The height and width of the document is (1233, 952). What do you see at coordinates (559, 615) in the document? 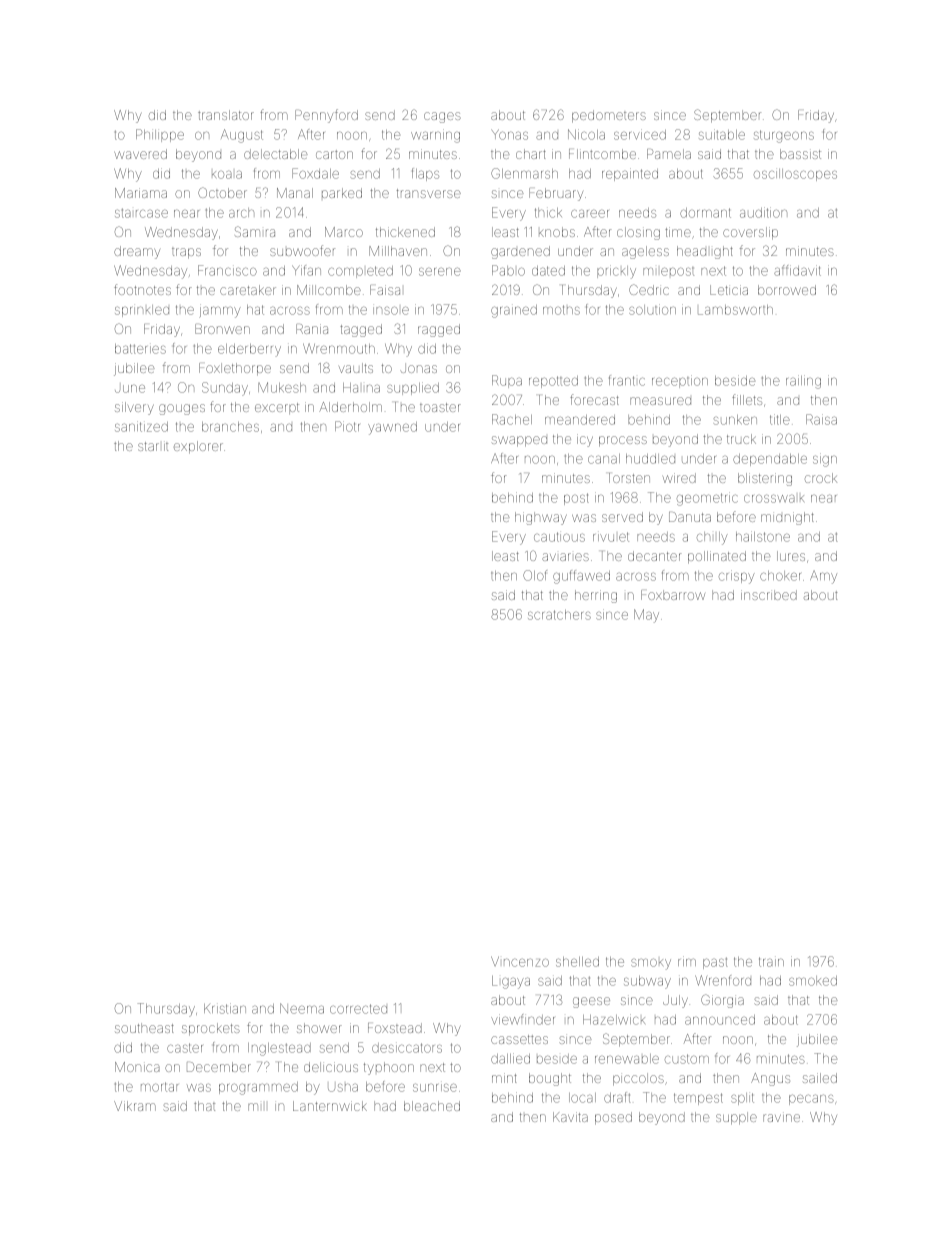
I see `scratchers` at bounding box center [559, 615].
